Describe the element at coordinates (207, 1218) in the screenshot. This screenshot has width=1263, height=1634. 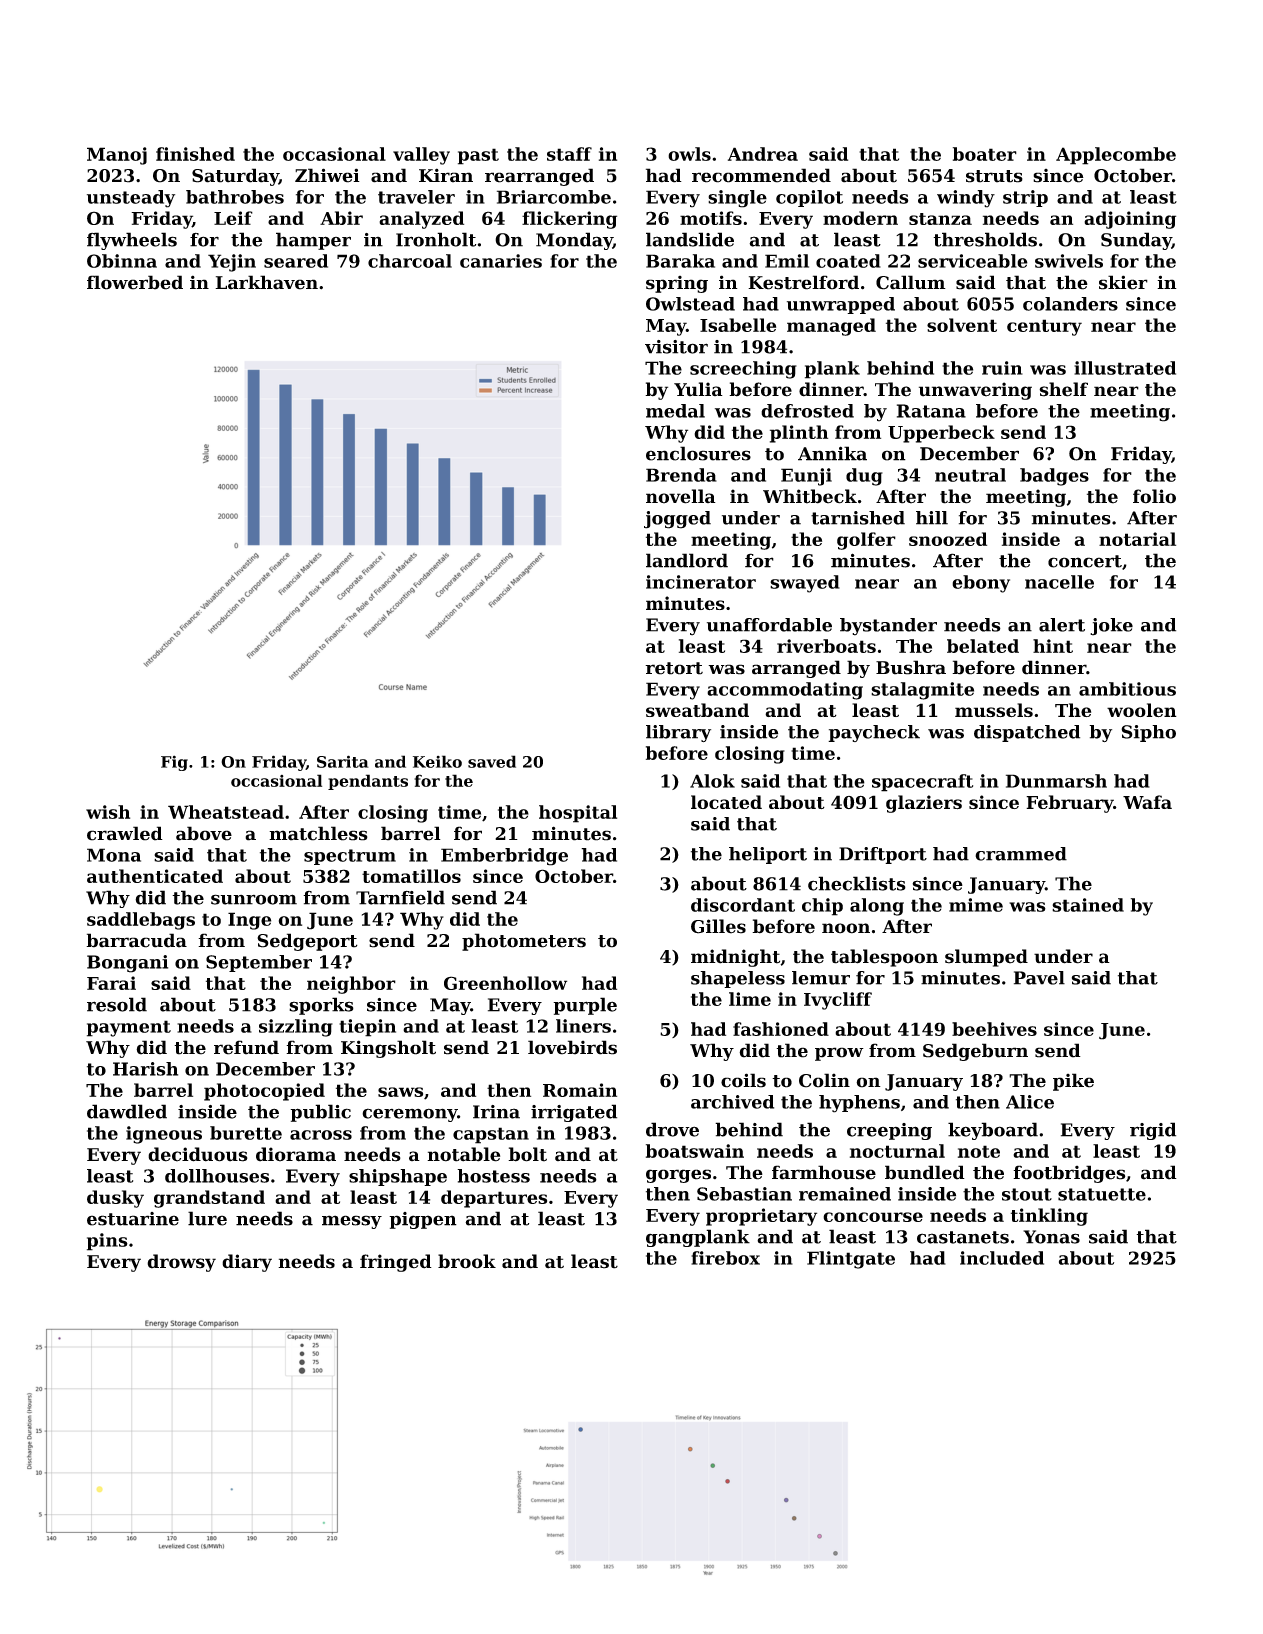
I see `lure` at that location.
